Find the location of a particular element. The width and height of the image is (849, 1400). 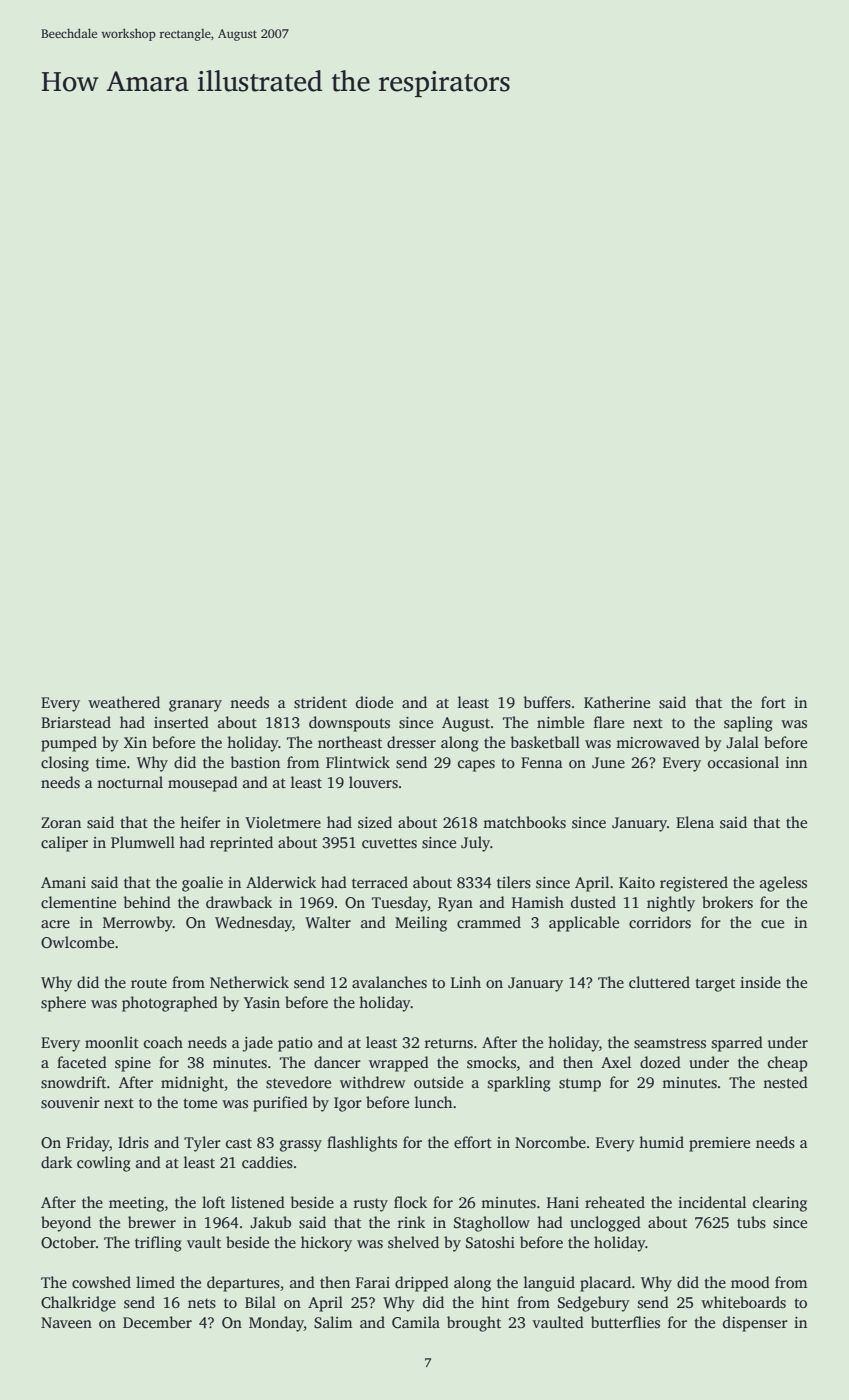

returns is located at coordinates (449, 1043).
